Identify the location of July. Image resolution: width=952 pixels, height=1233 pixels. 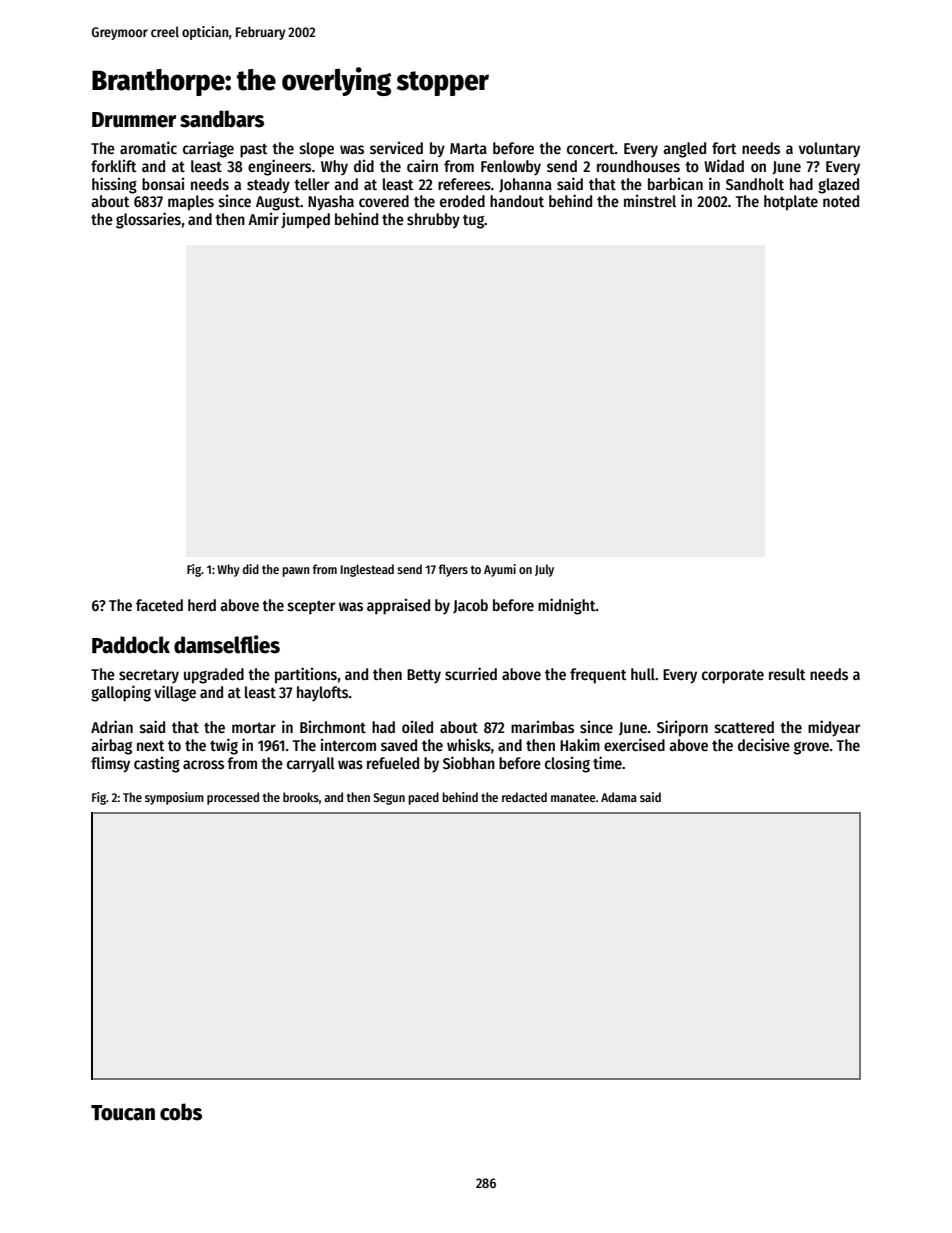
(544, 570).
